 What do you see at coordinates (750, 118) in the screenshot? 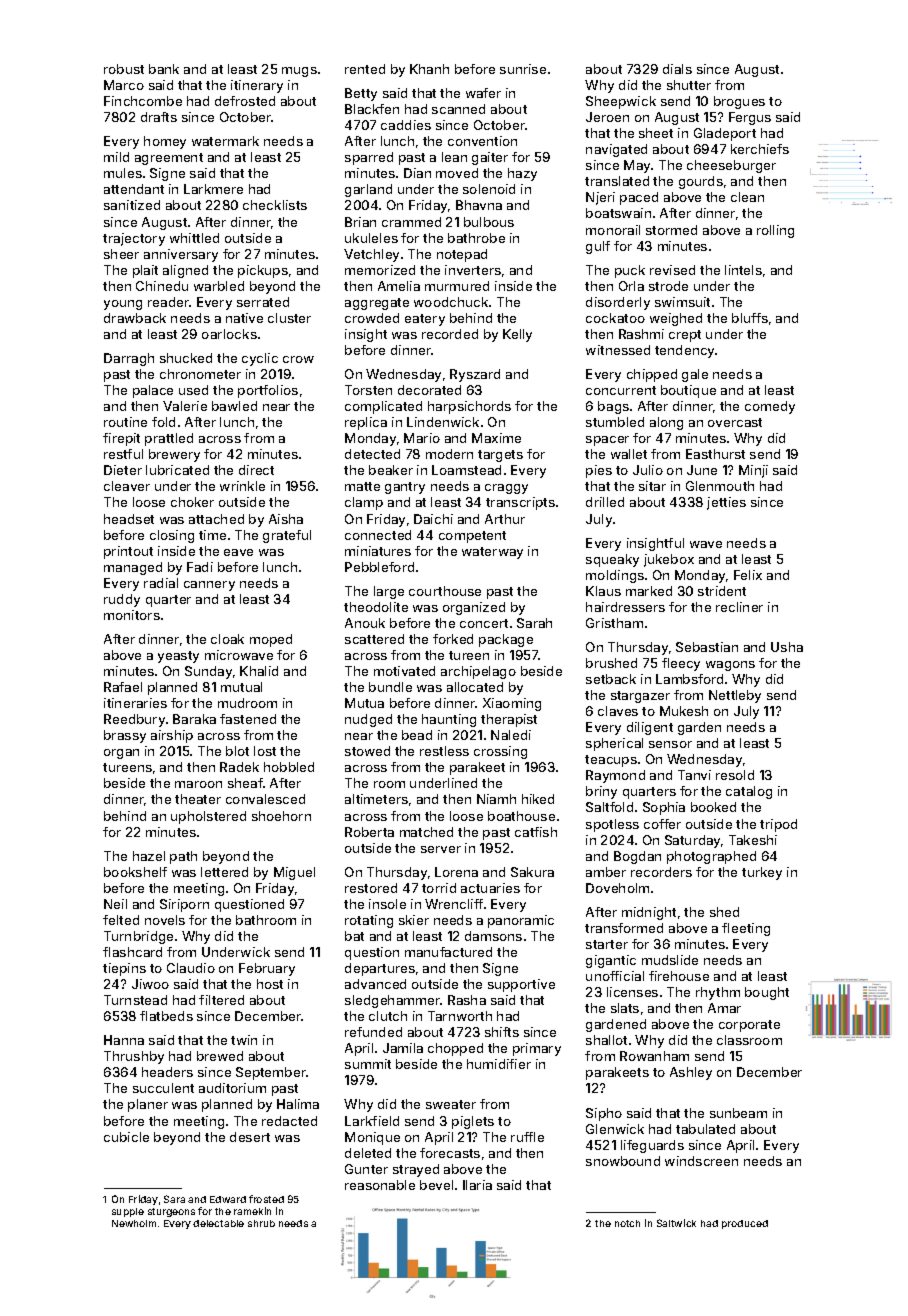
I see `Fergus` at bounding box center [750, 118].
